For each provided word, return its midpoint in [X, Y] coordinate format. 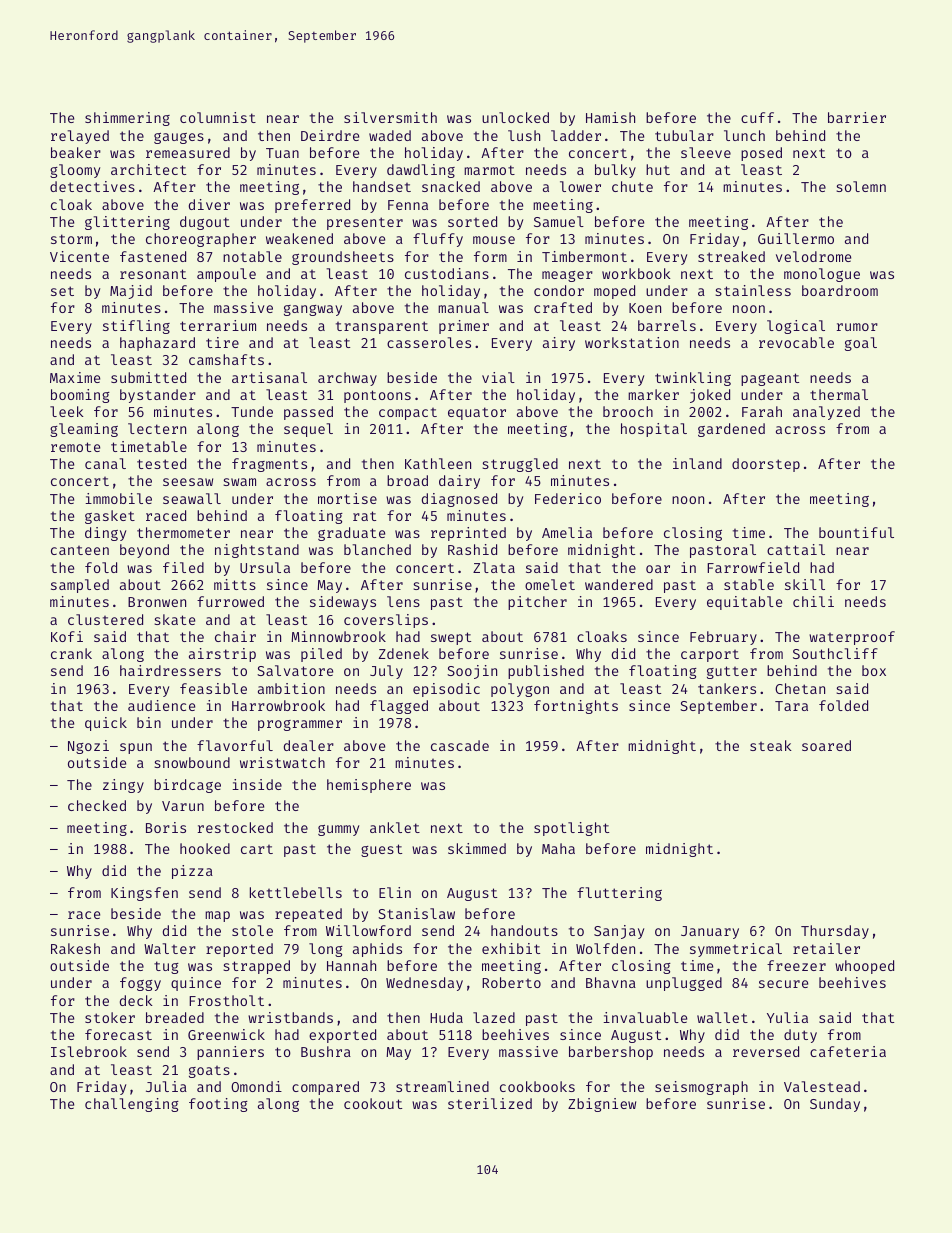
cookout [373, 1103]
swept [451, 638]
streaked [731, 256]
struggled [520, 465]
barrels [667, 325]
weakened [299, 238]
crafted [563, 307]
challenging [132, 1105]
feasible [213, 688]
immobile [118, 498]
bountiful [856, 532]
